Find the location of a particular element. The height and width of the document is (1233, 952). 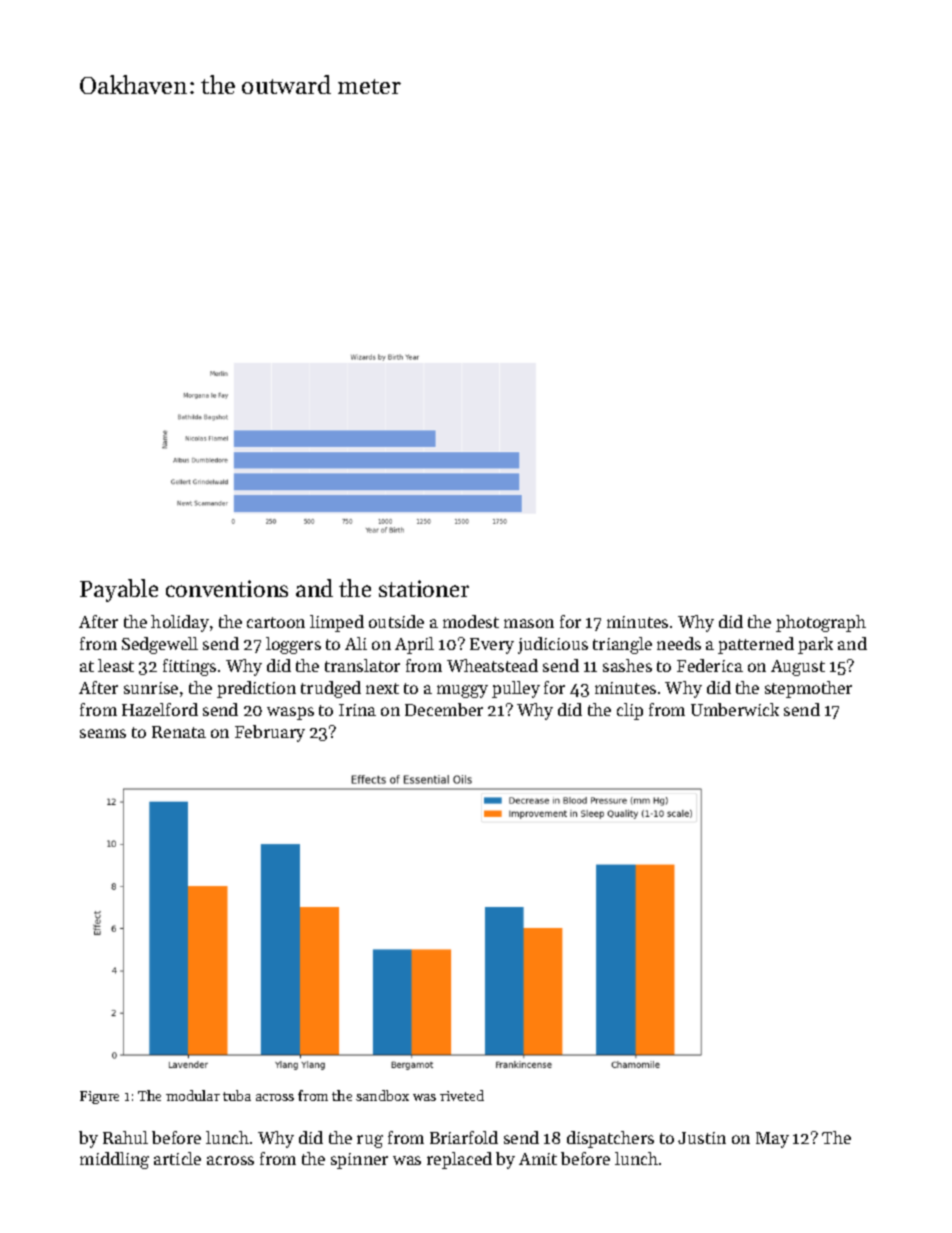

rug is located at coordinates (370, 1141).
